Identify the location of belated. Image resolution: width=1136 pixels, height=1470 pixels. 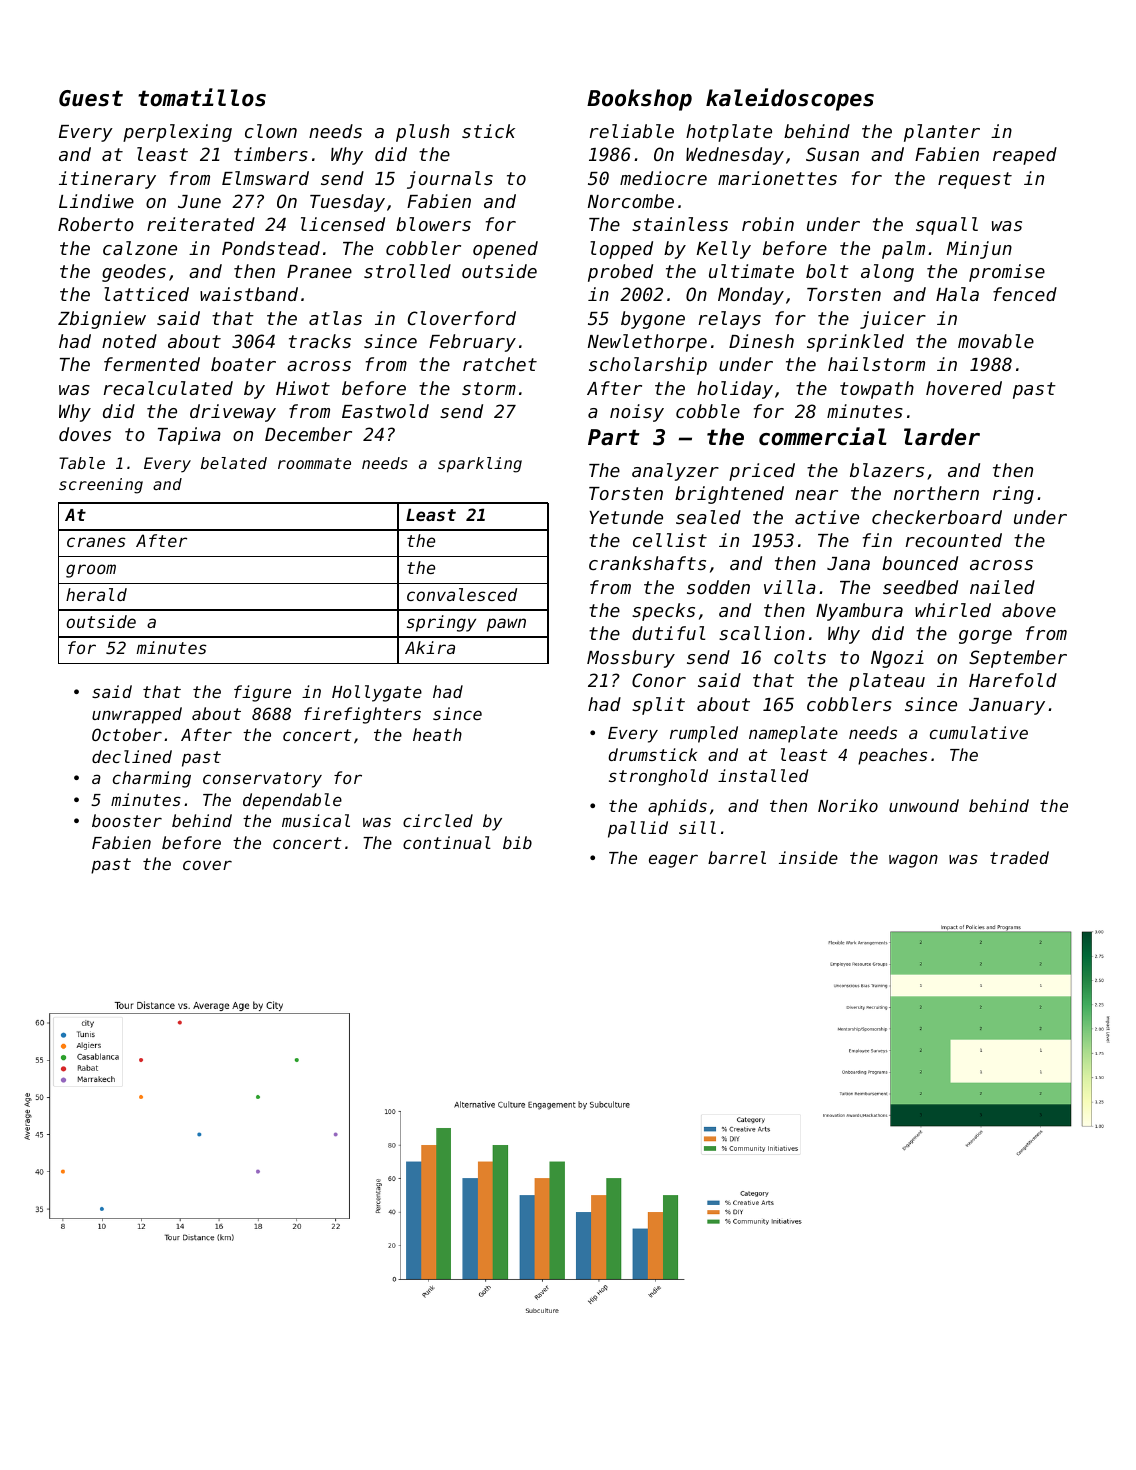
(234, 463).
